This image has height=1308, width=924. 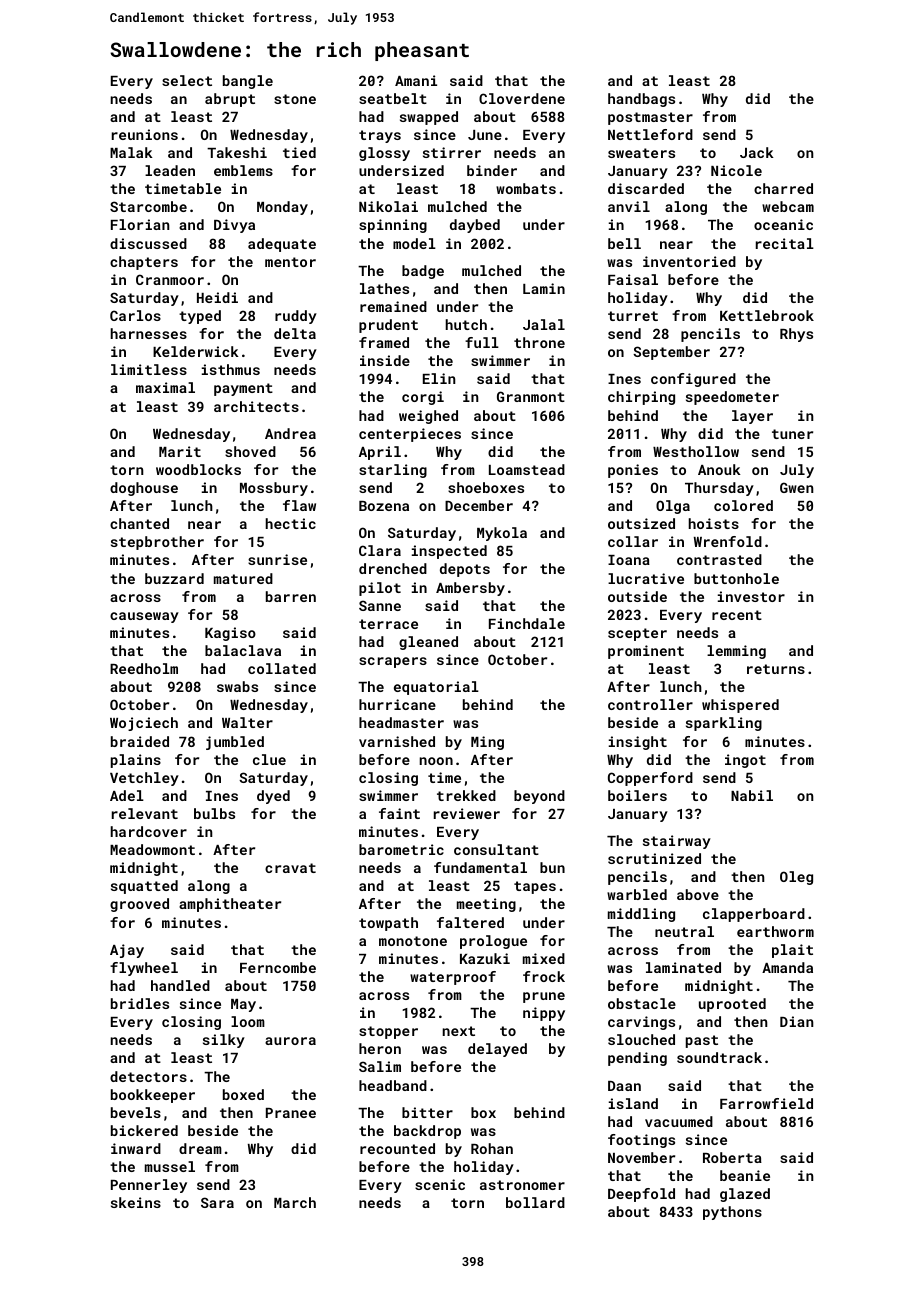 I want to click on webcam, so click(x=788, y=206).
